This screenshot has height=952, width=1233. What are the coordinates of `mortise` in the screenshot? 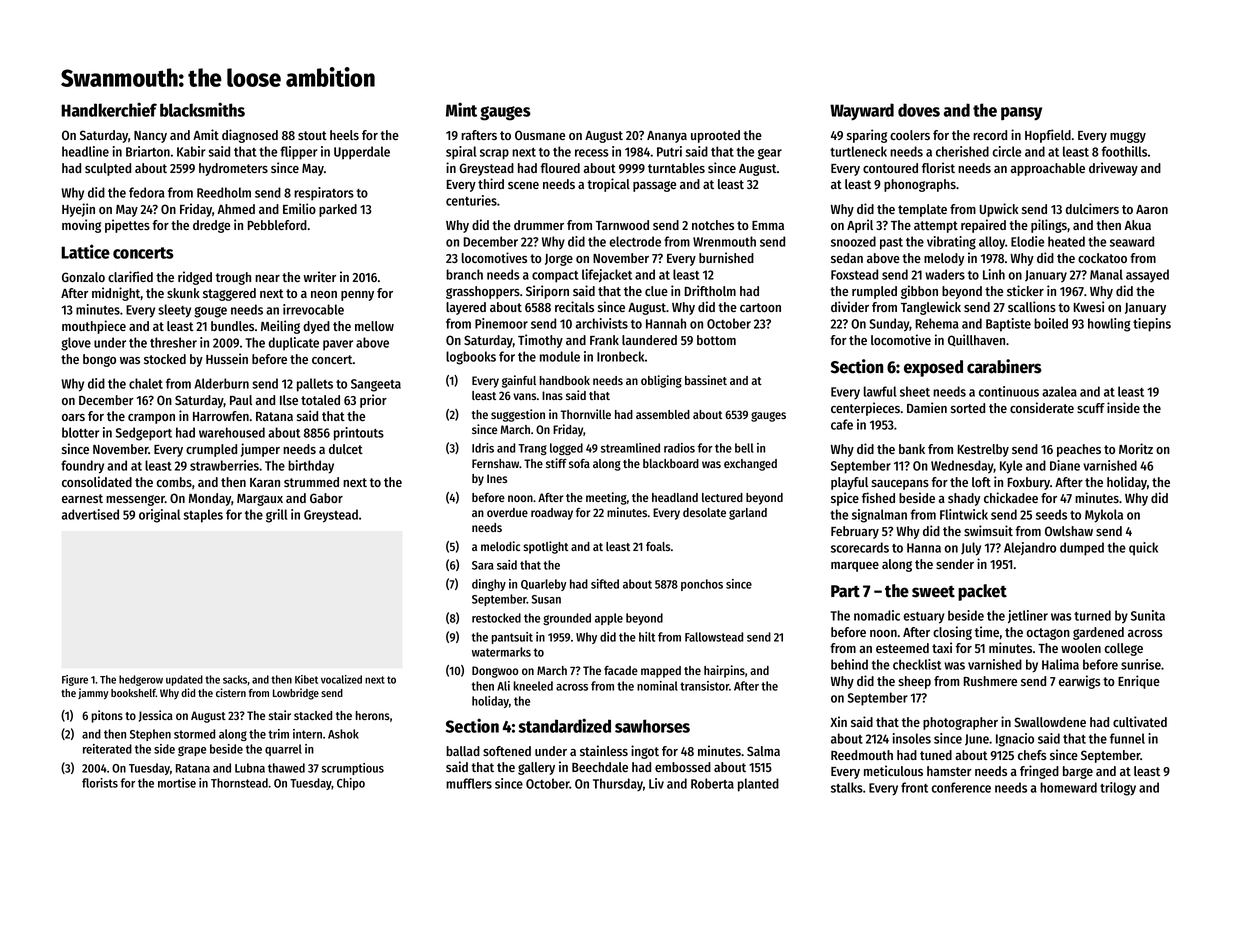 It's located at (177, 783).
